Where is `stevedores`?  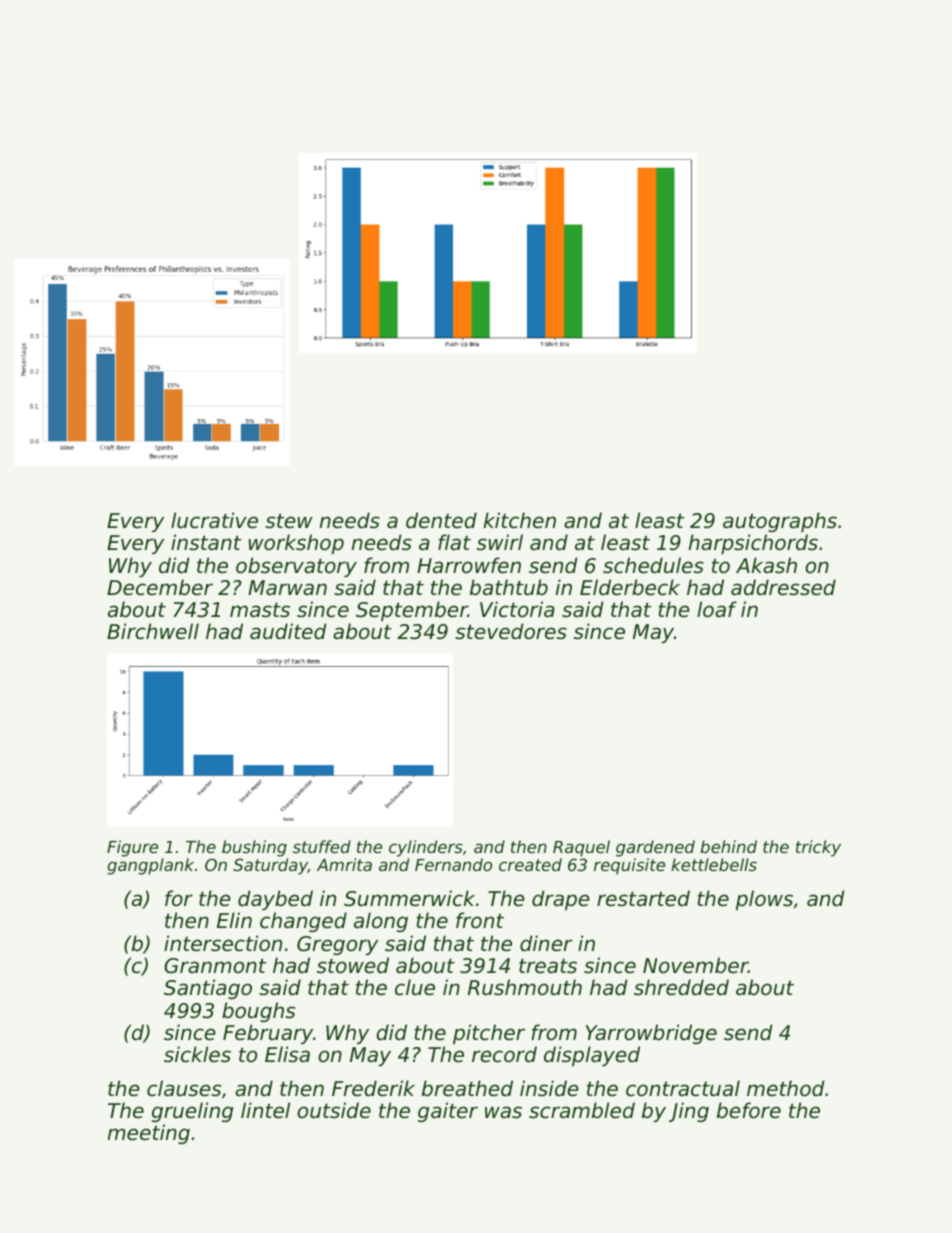 stevedores is located at coordinates (511, 631).
